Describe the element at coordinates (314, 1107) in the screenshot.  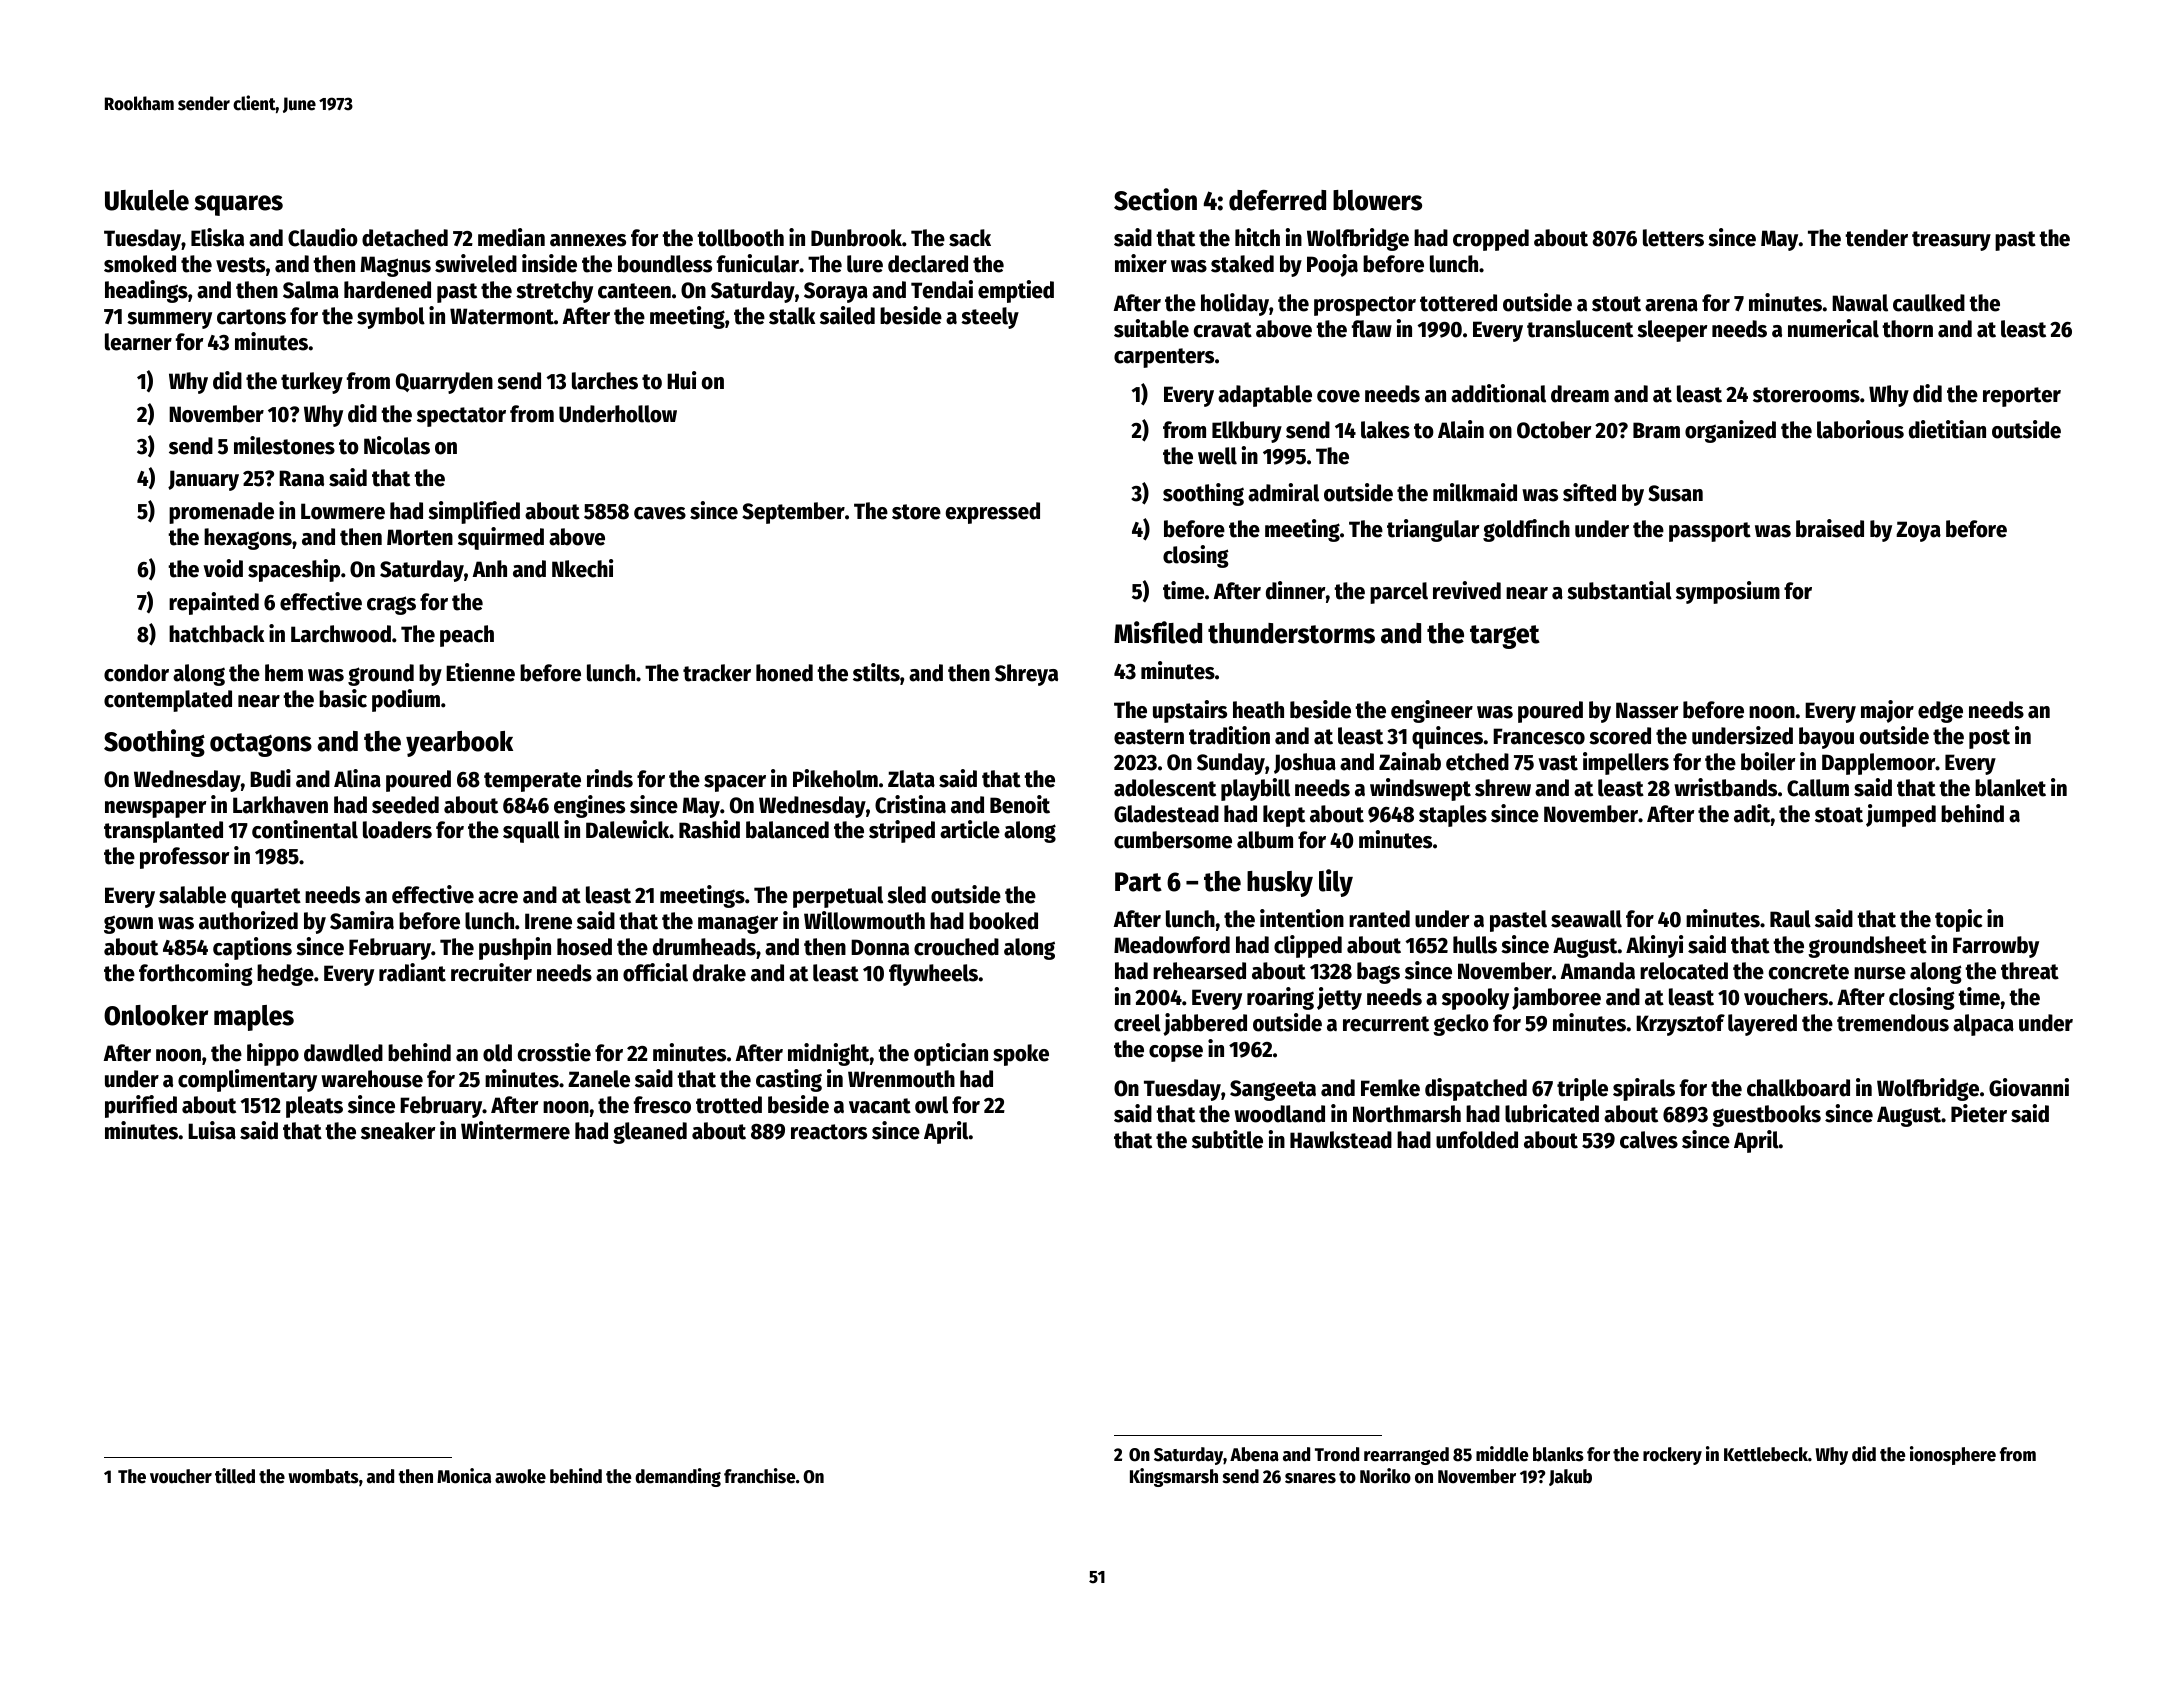
I see `pleats` at that location.
